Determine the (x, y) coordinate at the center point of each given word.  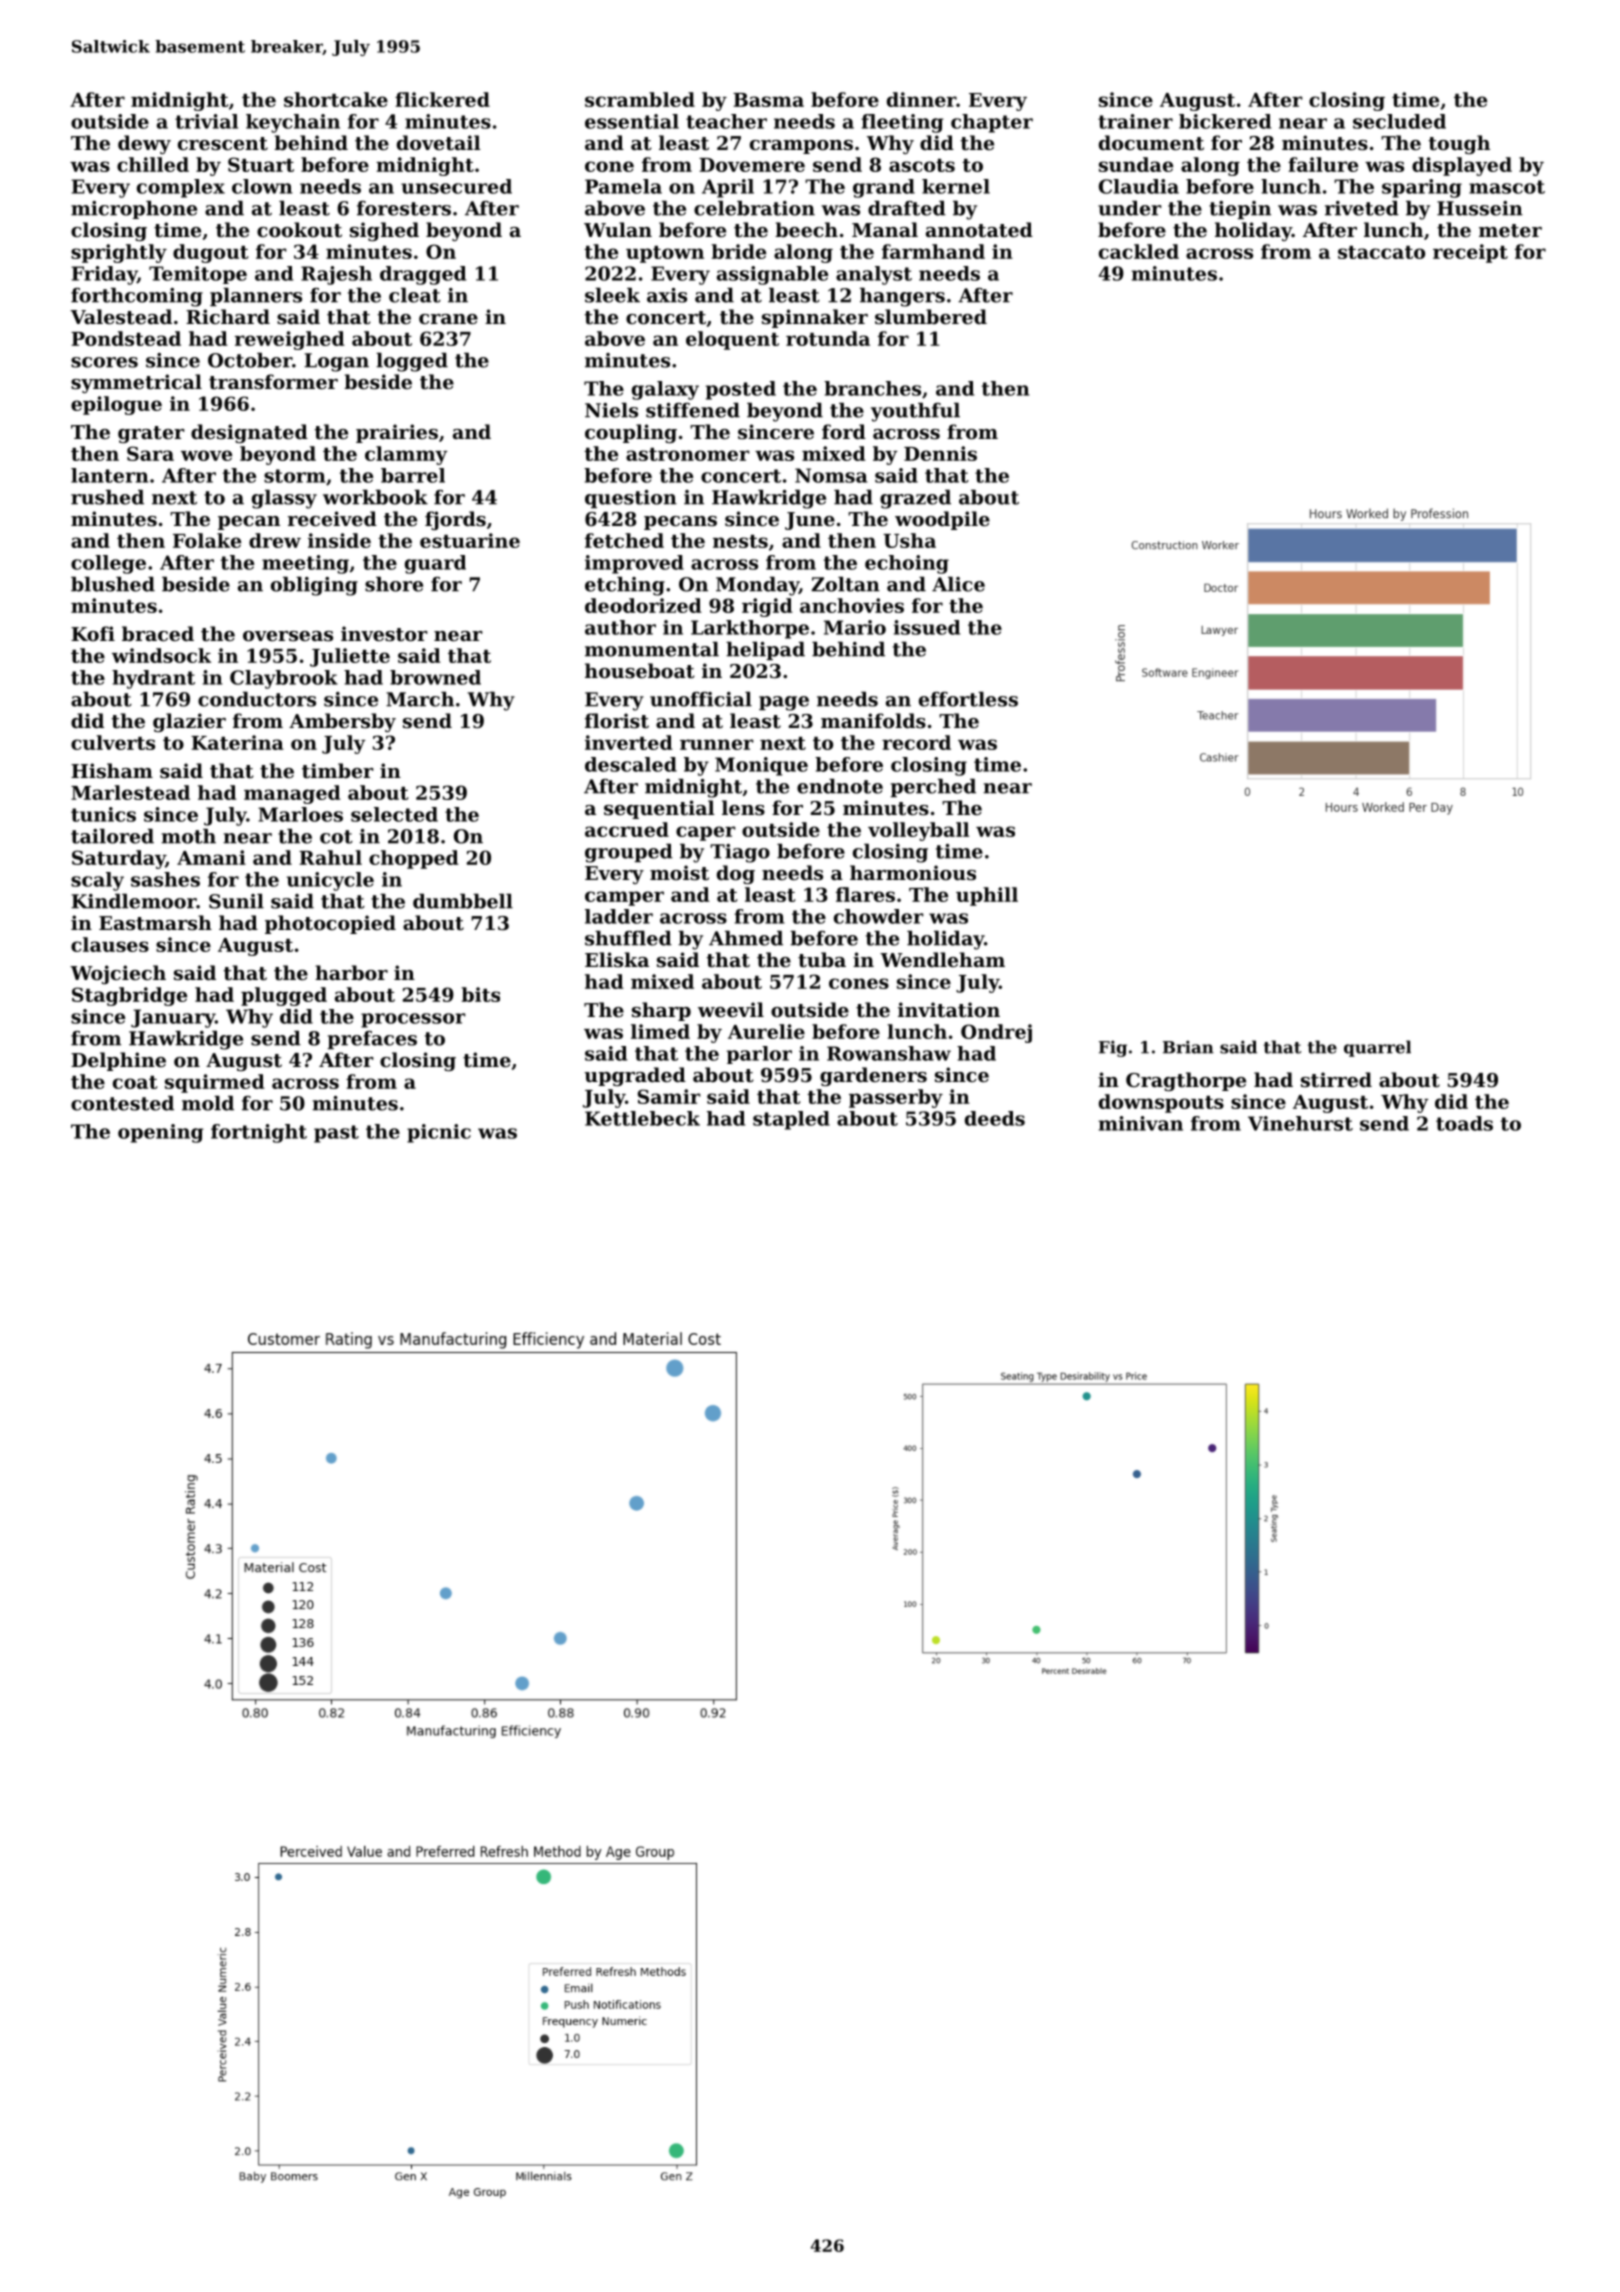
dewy (144, 144)
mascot (1507, 187)
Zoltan (845, 584)
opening (161, 1133)
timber (337, 771)
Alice (958, 584)
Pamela (623, 186)
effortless (968, 699)
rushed (107, 497)
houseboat (640, 670)
